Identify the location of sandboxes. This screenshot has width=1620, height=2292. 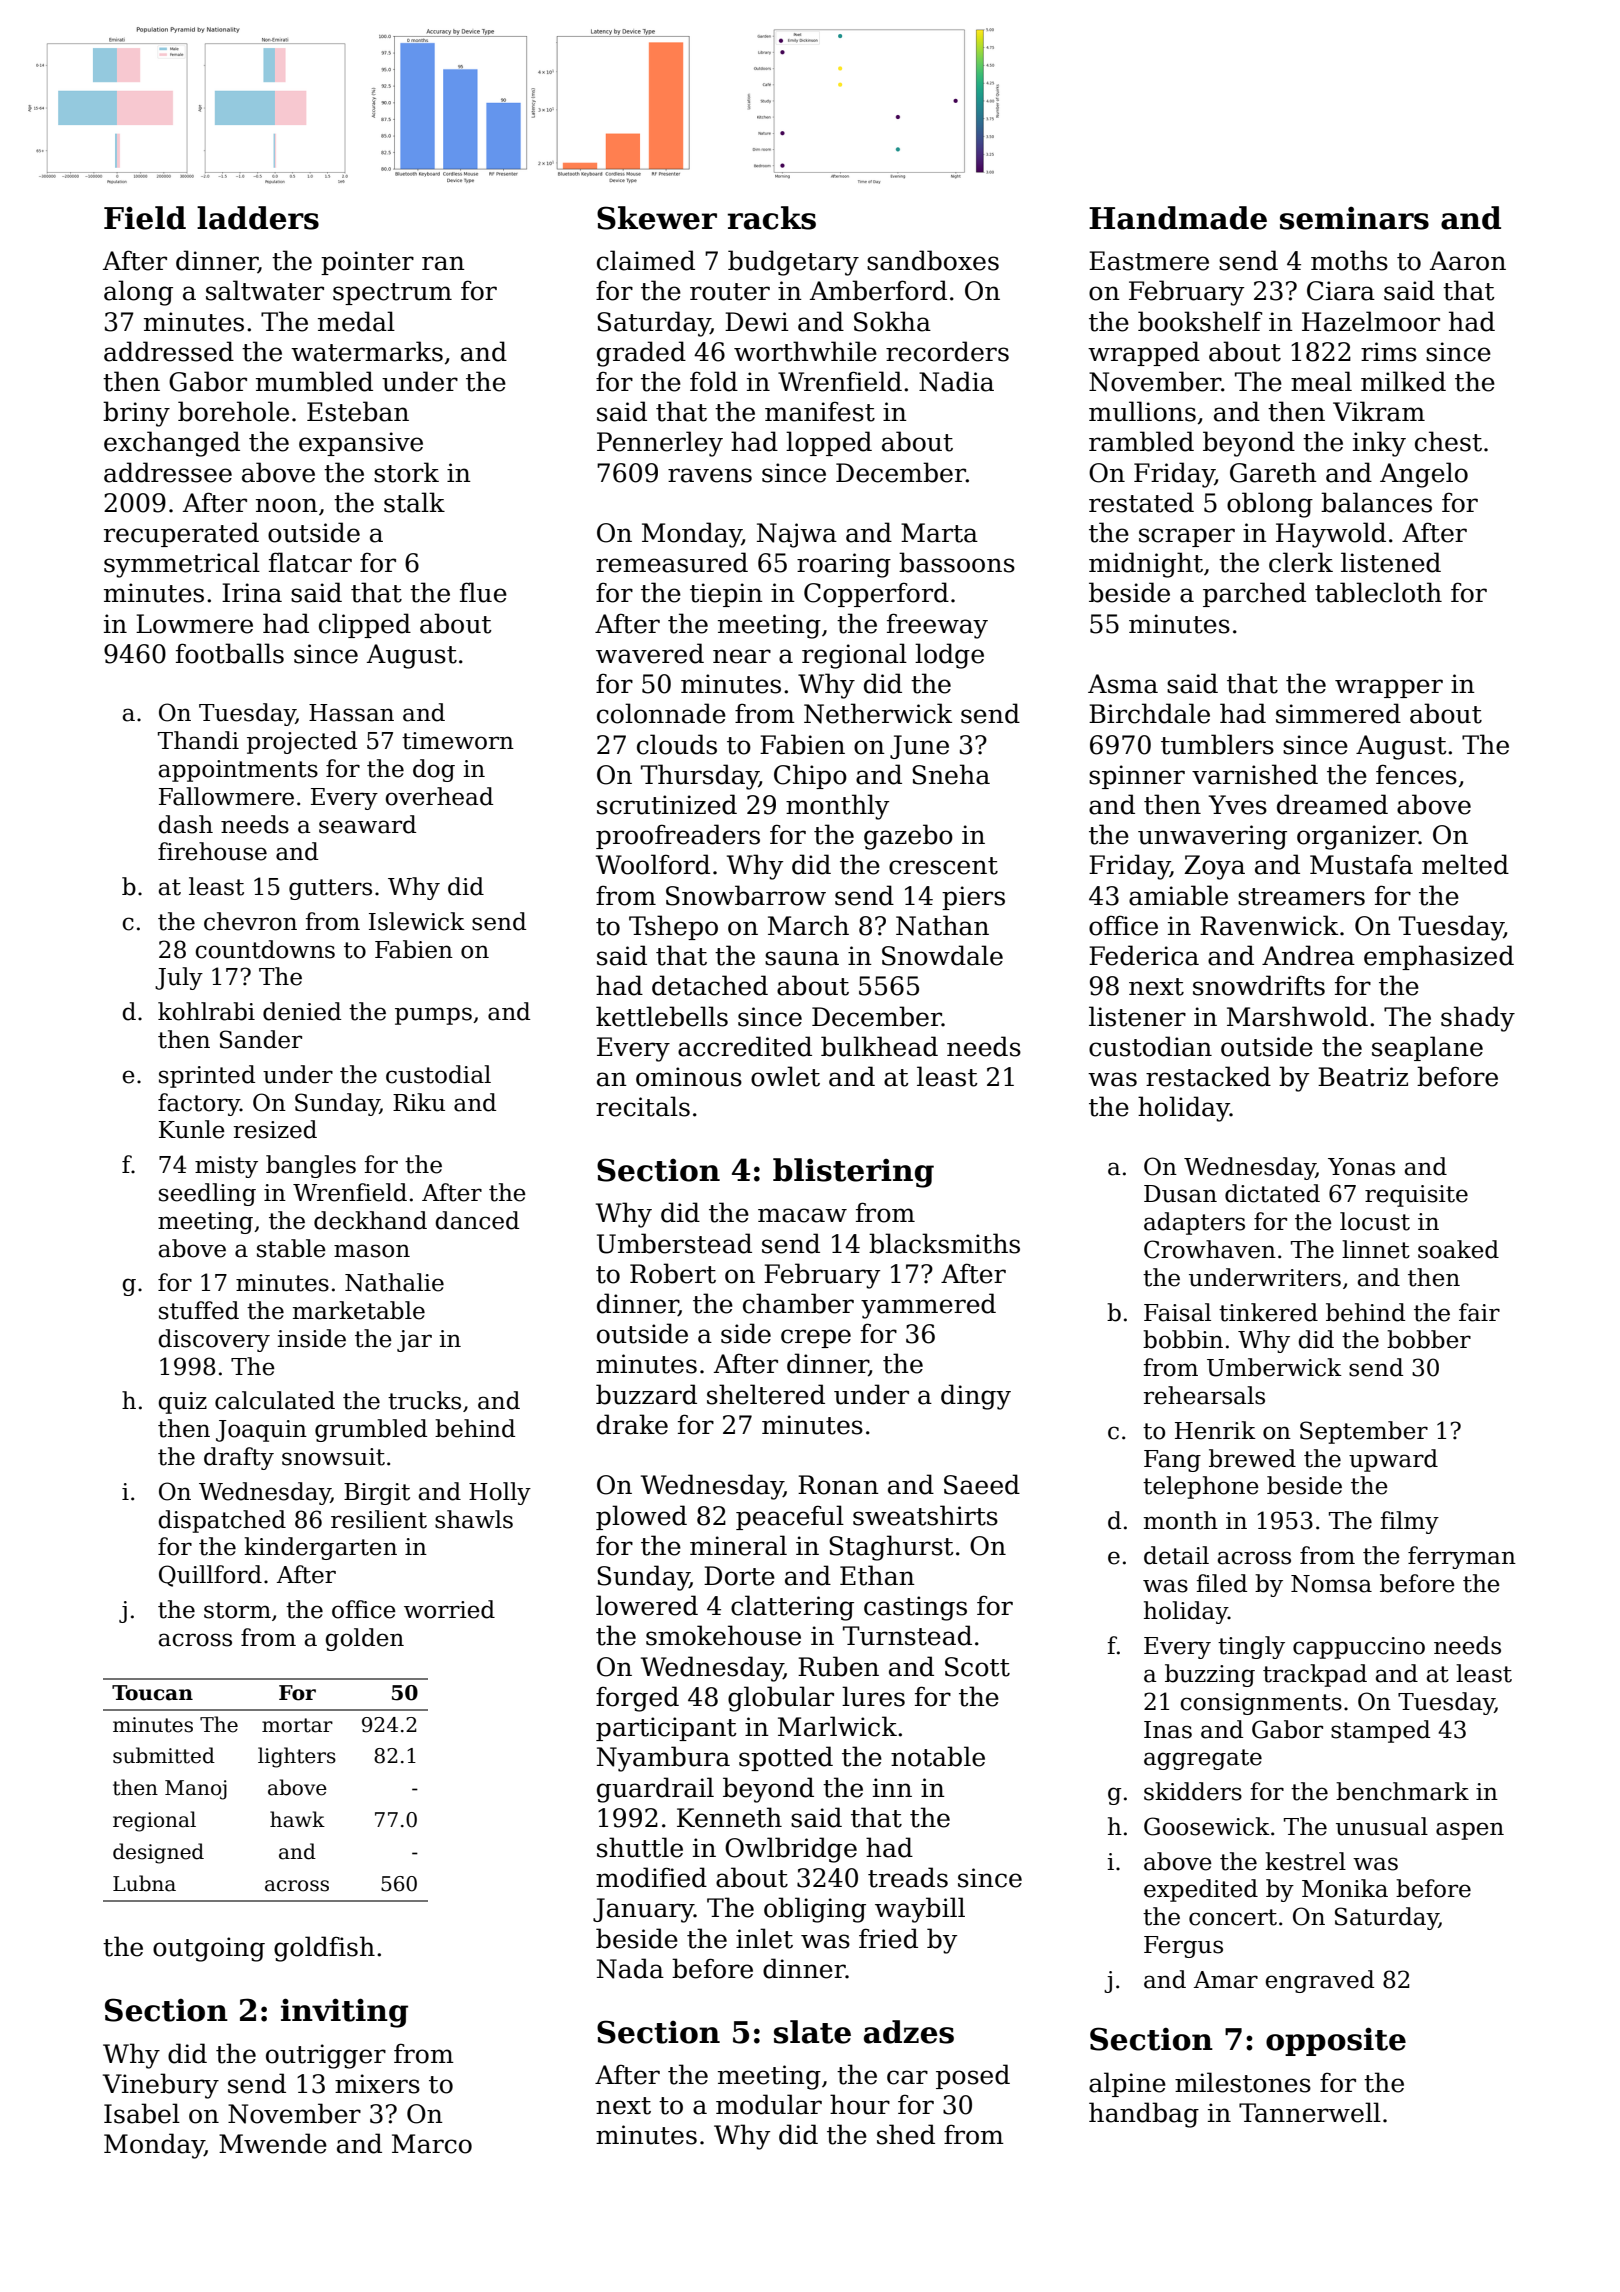
(933, 260).
